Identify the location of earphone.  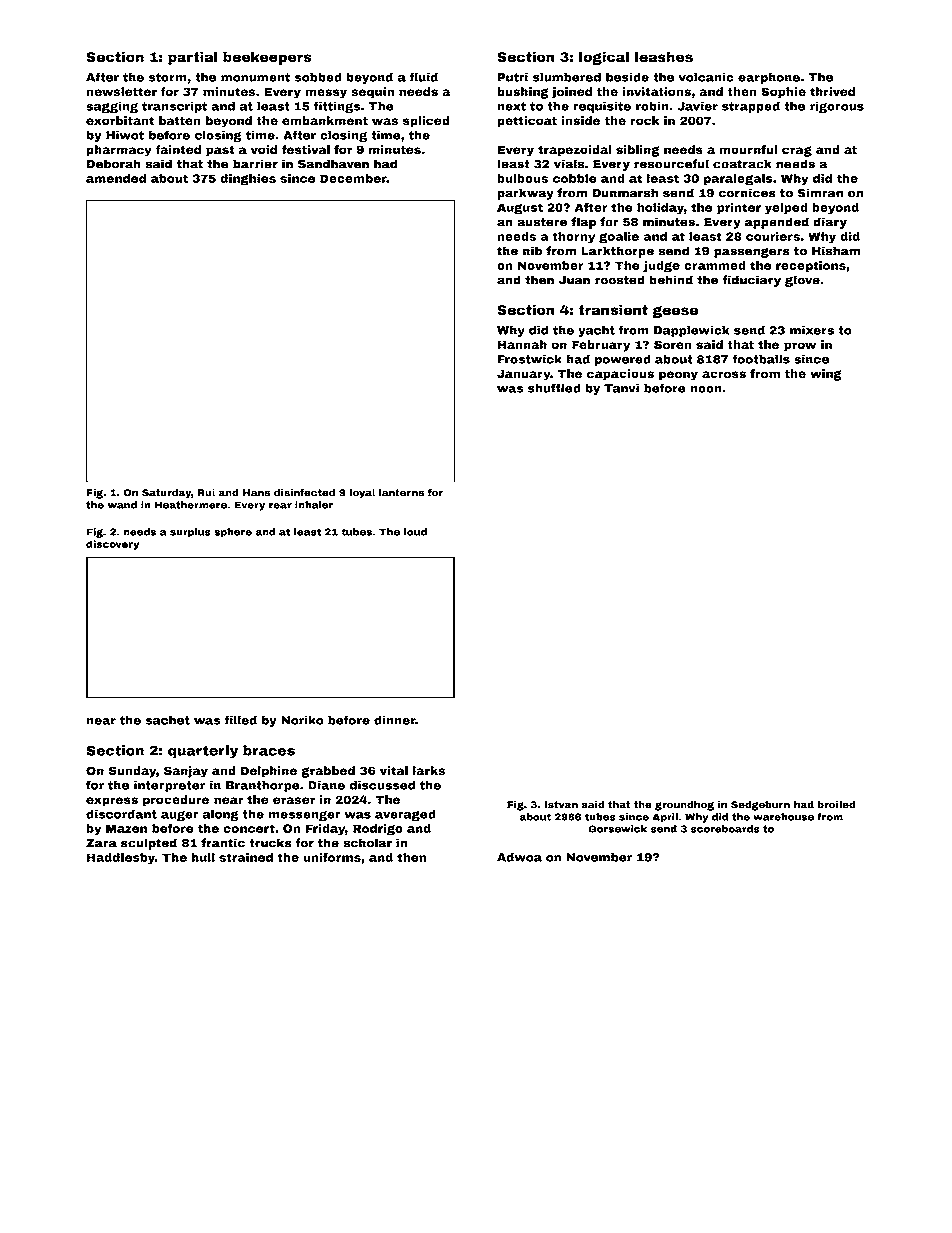
(769, 78).
